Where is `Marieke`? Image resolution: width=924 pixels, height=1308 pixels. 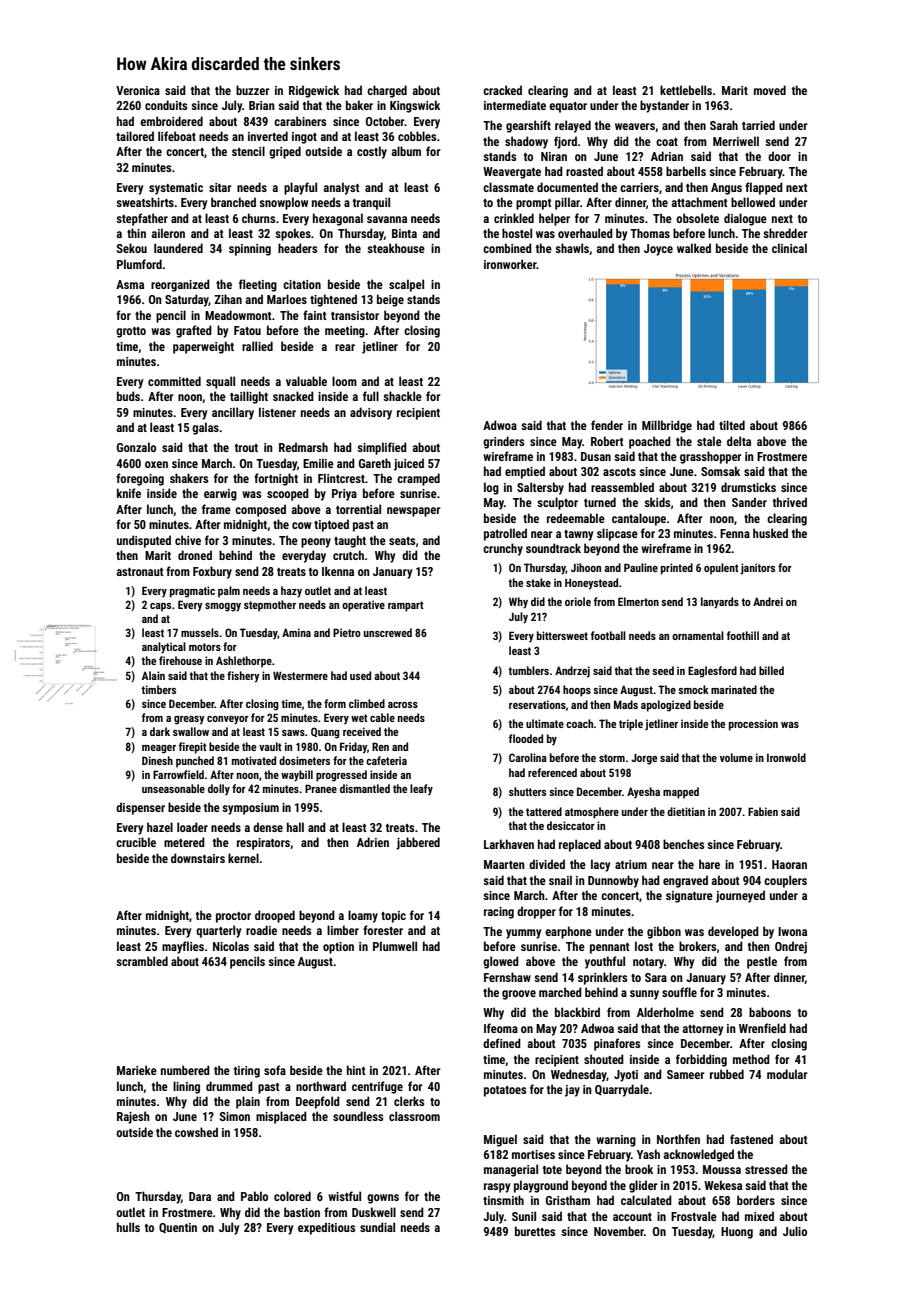
Marieke is located at coordinates (137, 1070).
